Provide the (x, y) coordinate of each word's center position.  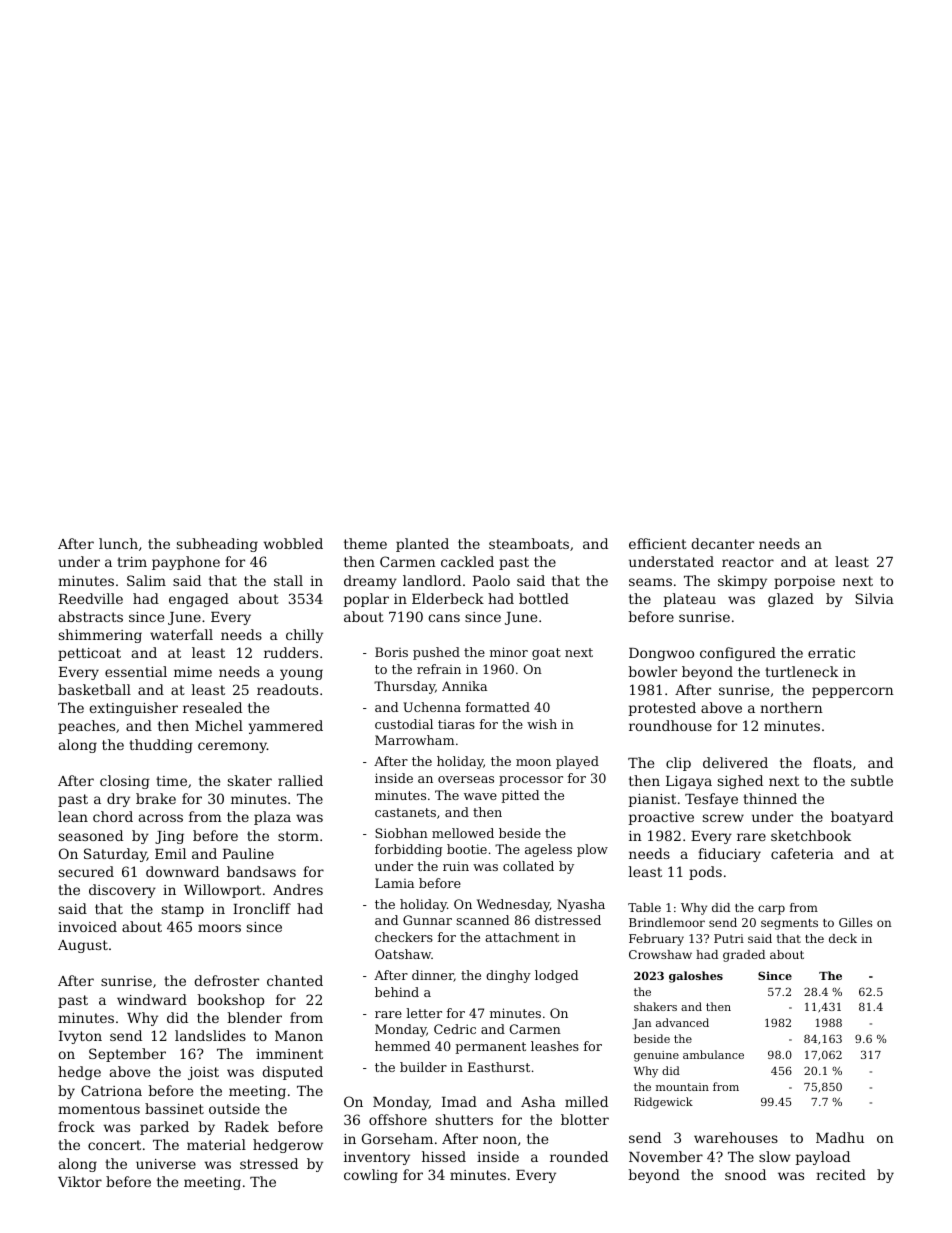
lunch (118, 543)
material (216, 1144)
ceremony (232, 747)
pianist (652, 800)
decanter (722, 543)
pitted (520, 796)
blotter (585, 1119)
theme (365, 543)
